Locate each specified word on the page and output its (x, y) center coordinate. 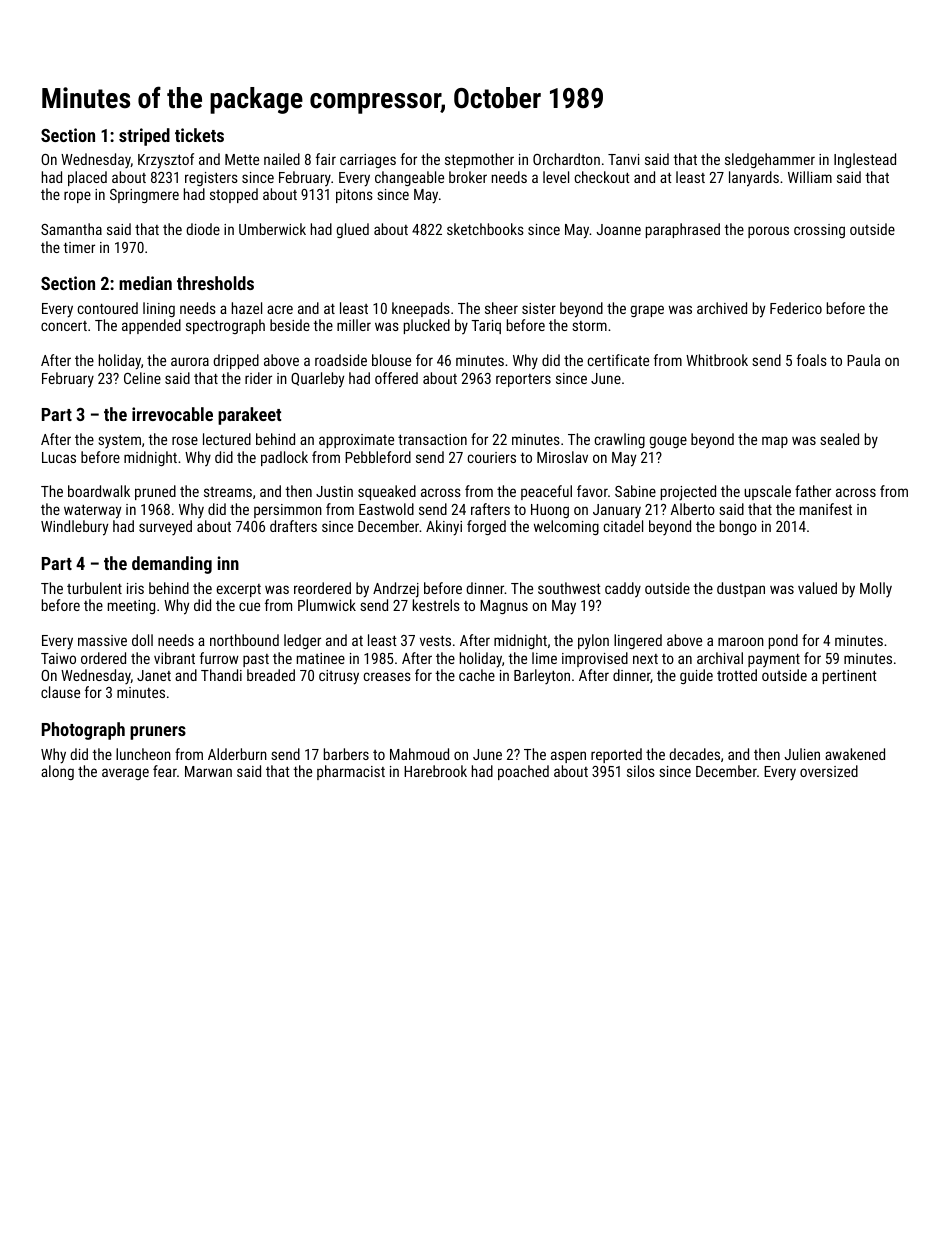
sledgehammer (770, 160)
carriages (368, 161)
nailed (282, 159)
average (125, 774)
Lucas (59, 457)
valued (817, 588)
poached (523, 772)
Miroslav (562, 457)
